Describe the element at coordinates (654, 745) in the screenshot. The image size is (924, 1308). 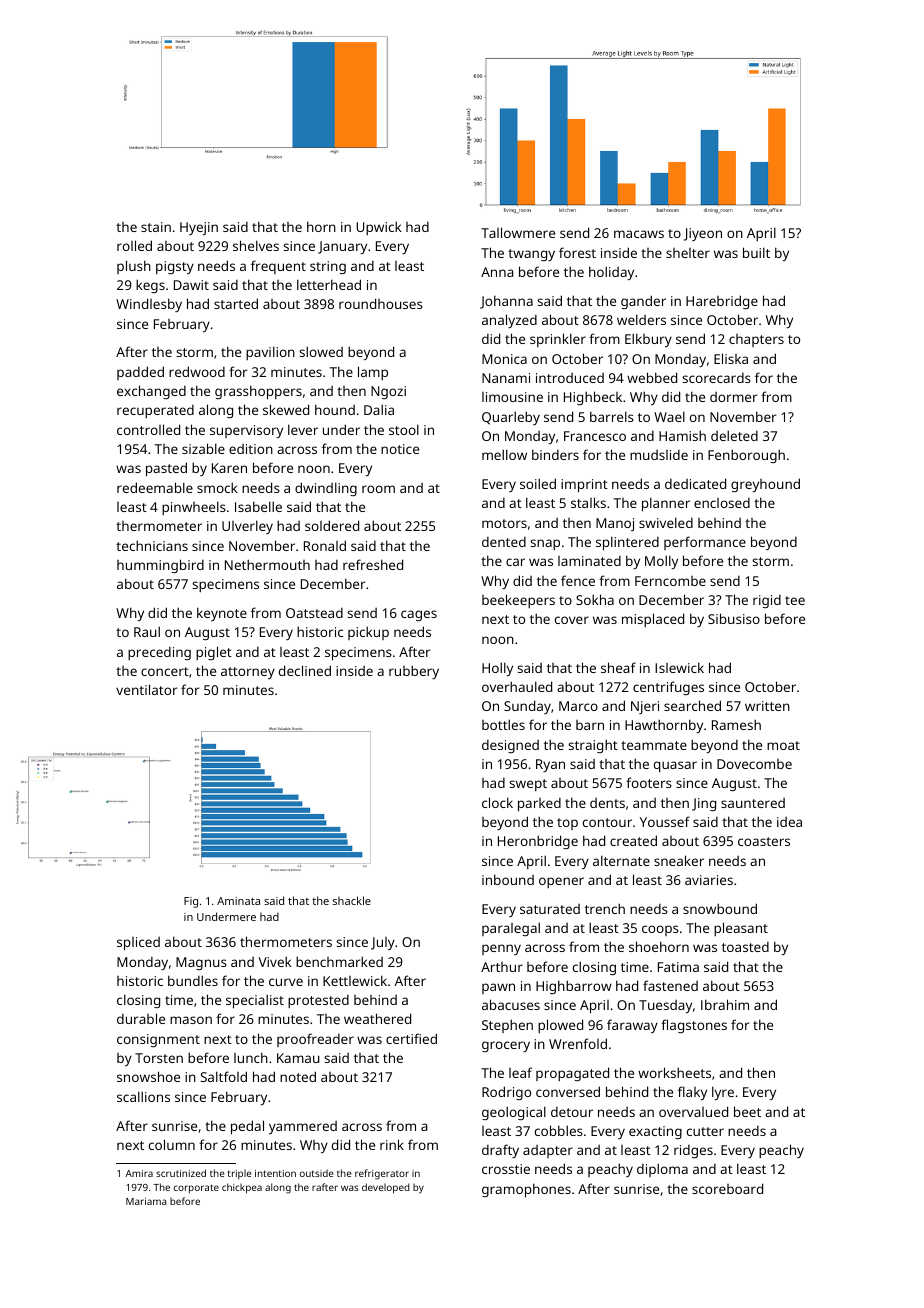
I see `teammate` at that location.
